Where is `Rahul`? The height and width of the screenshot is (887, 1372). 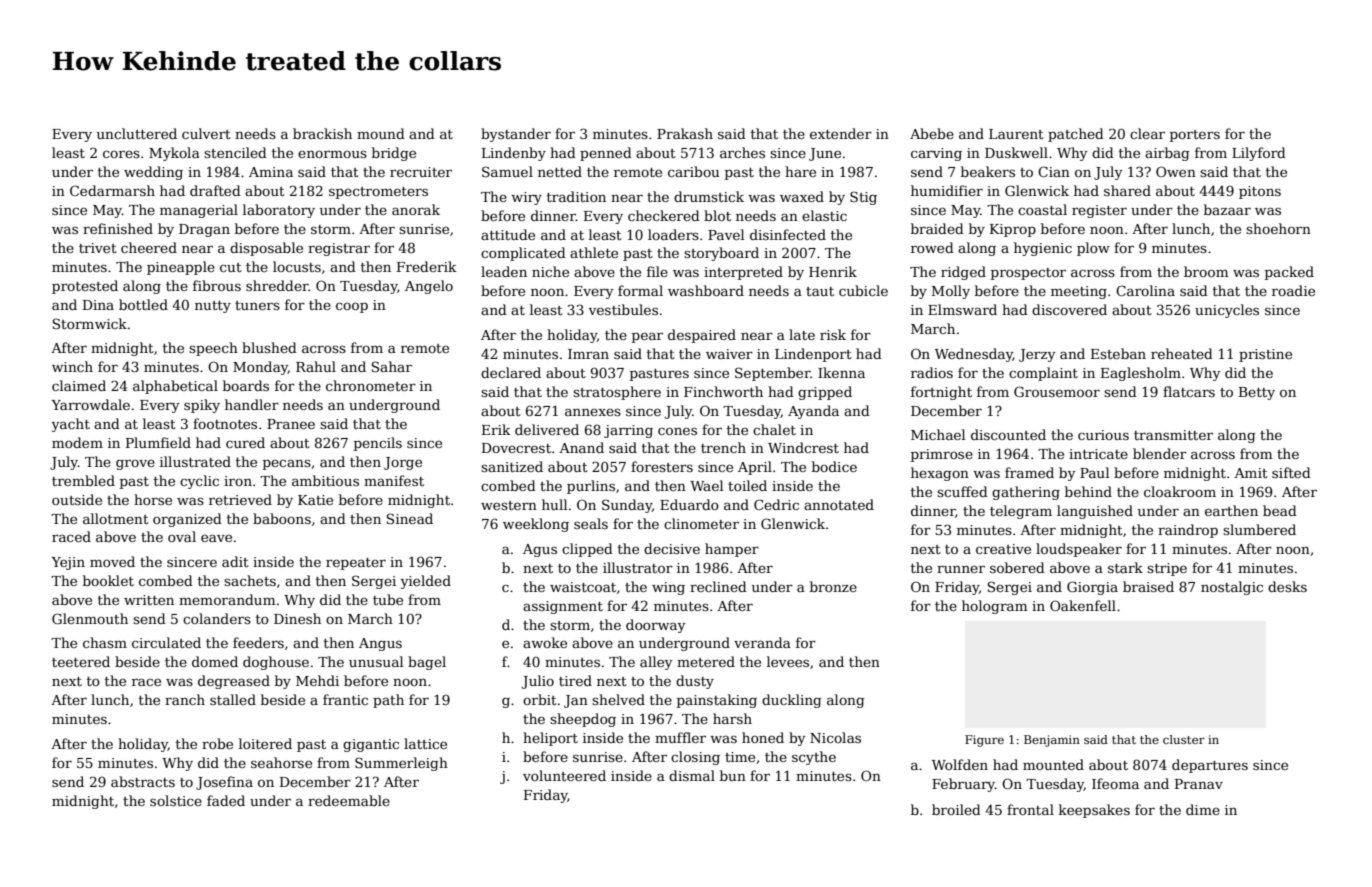 Rahul is located at coordinates (316, 366).
